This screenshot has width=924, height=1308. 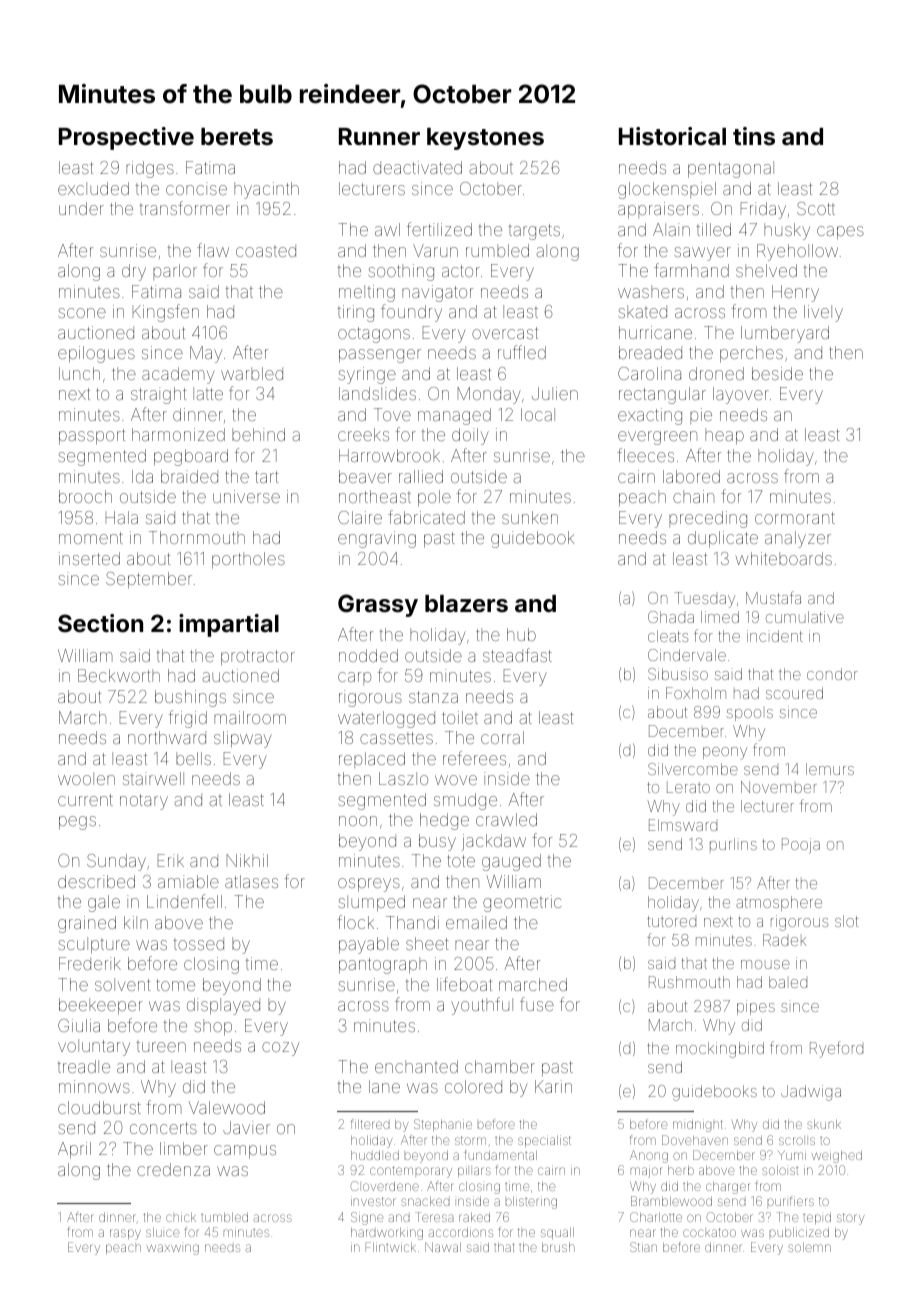 What do you see at coordinates (193, 758) in the screenshot?
I see `bells` at bounding box center [193, 758].
